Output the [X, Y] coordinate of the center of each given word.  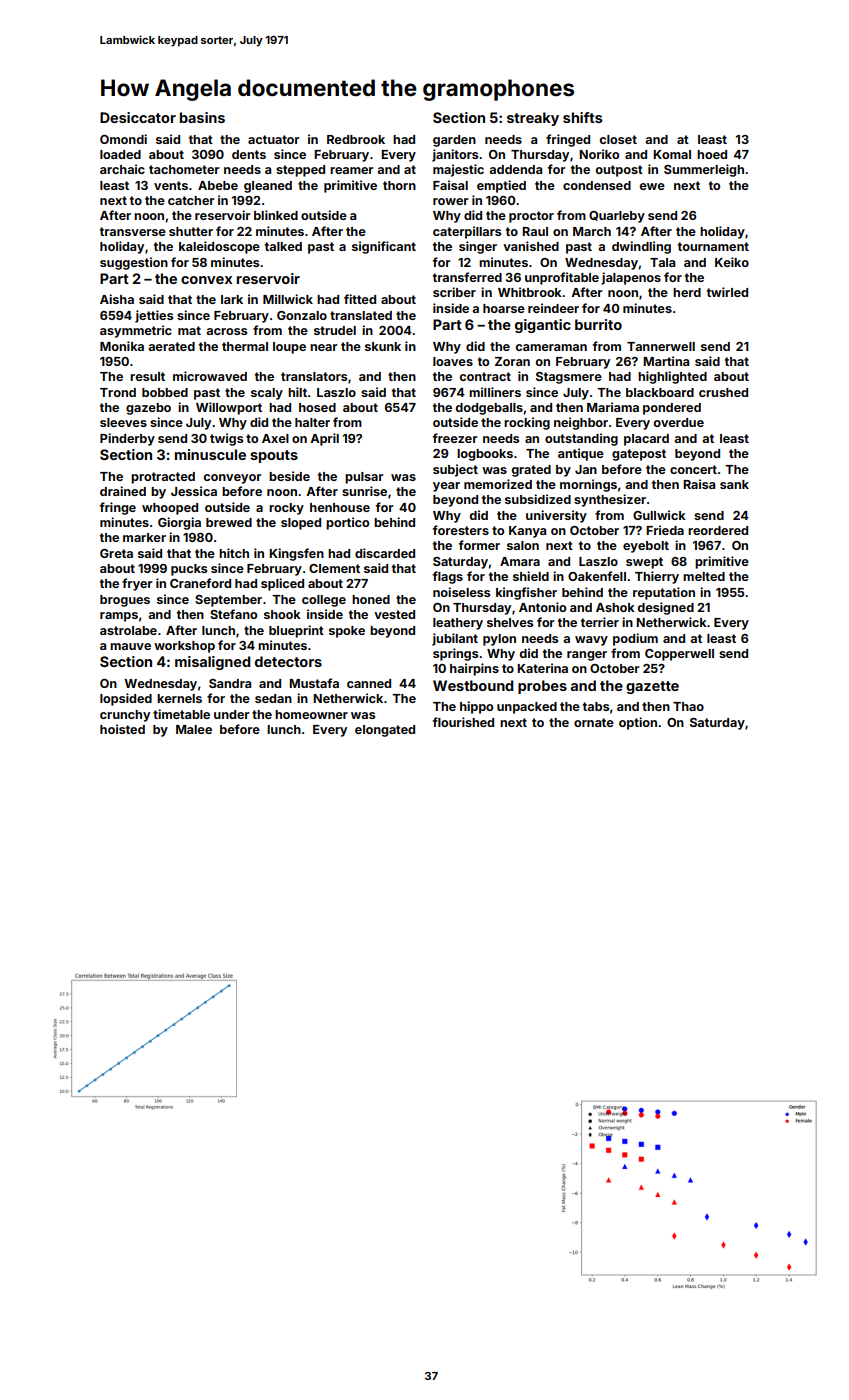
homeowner [311, 714]
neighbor [581, 423]
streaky [533, 119]
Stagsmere [569, 378]
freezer [455, 438]
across [226, 331]
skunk [383, 346]
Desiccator [138, 117]
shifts [582, 117]
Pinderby [127, 439]
